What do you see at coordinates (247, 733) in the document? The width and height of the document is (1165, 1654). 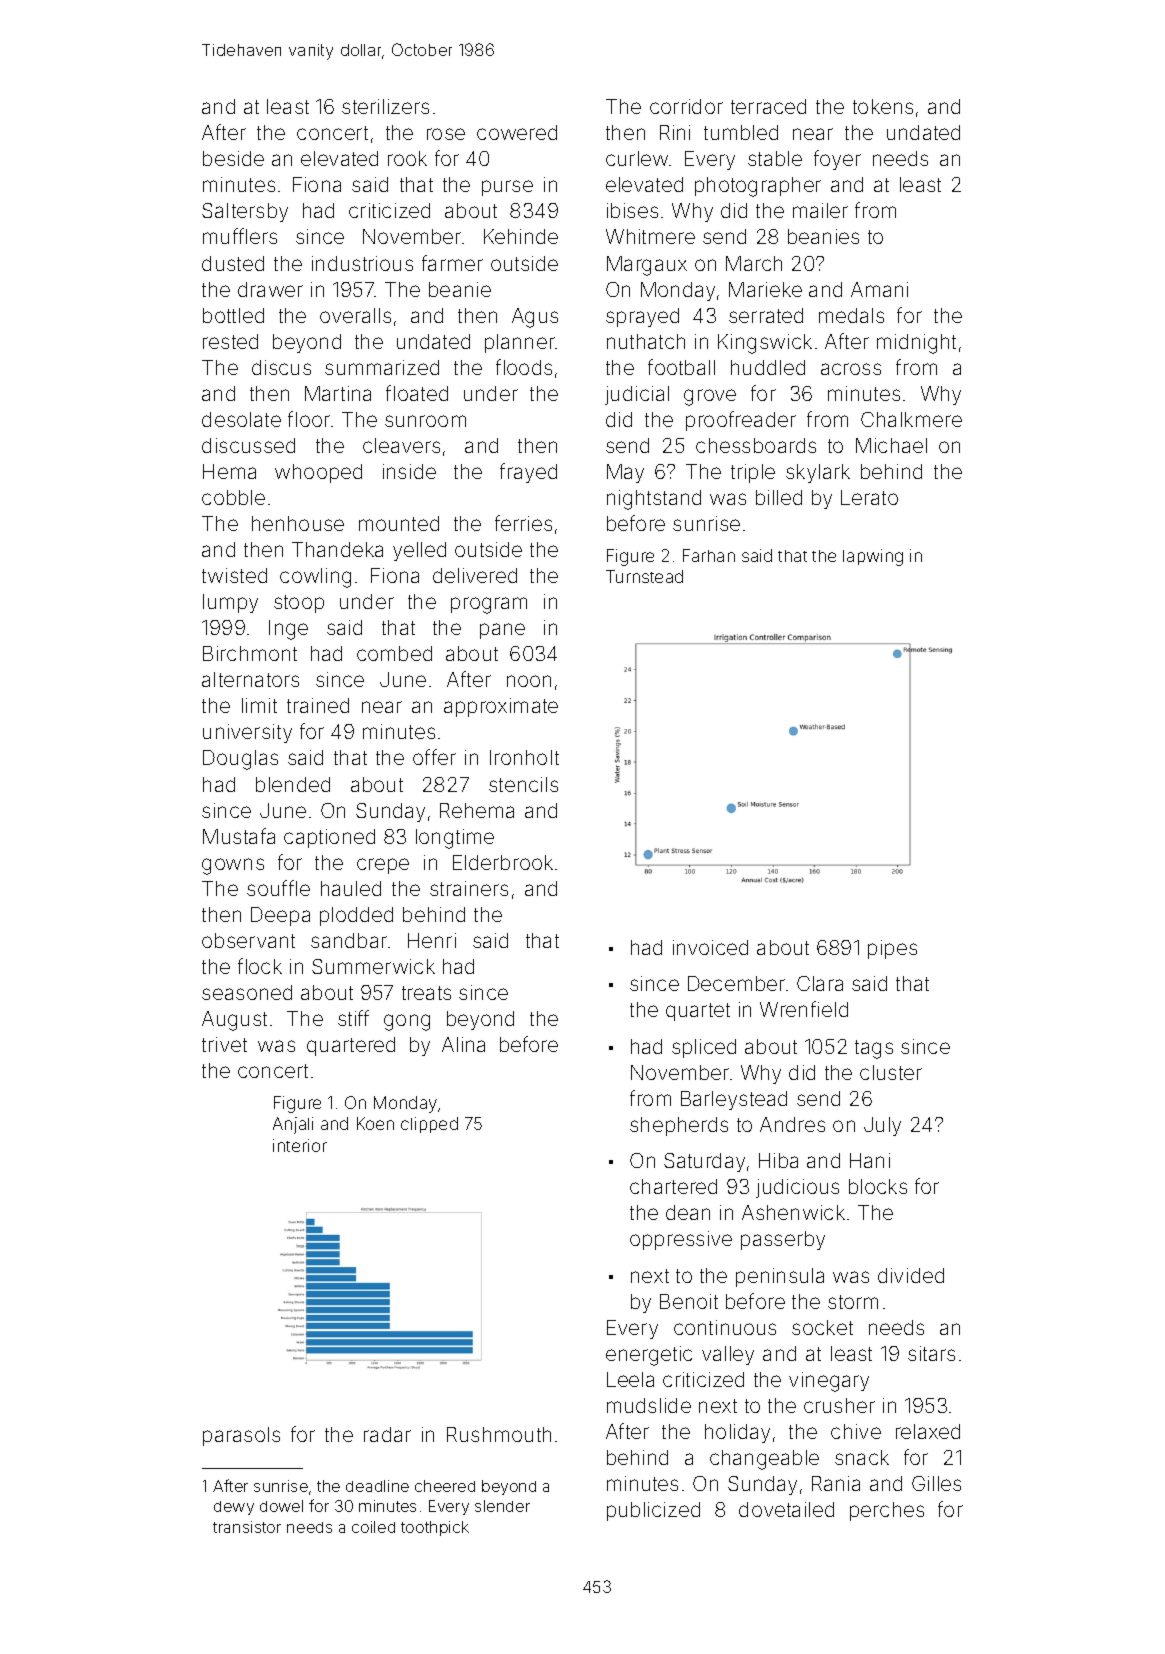 I see `university` at bounding box center [247, 733].
